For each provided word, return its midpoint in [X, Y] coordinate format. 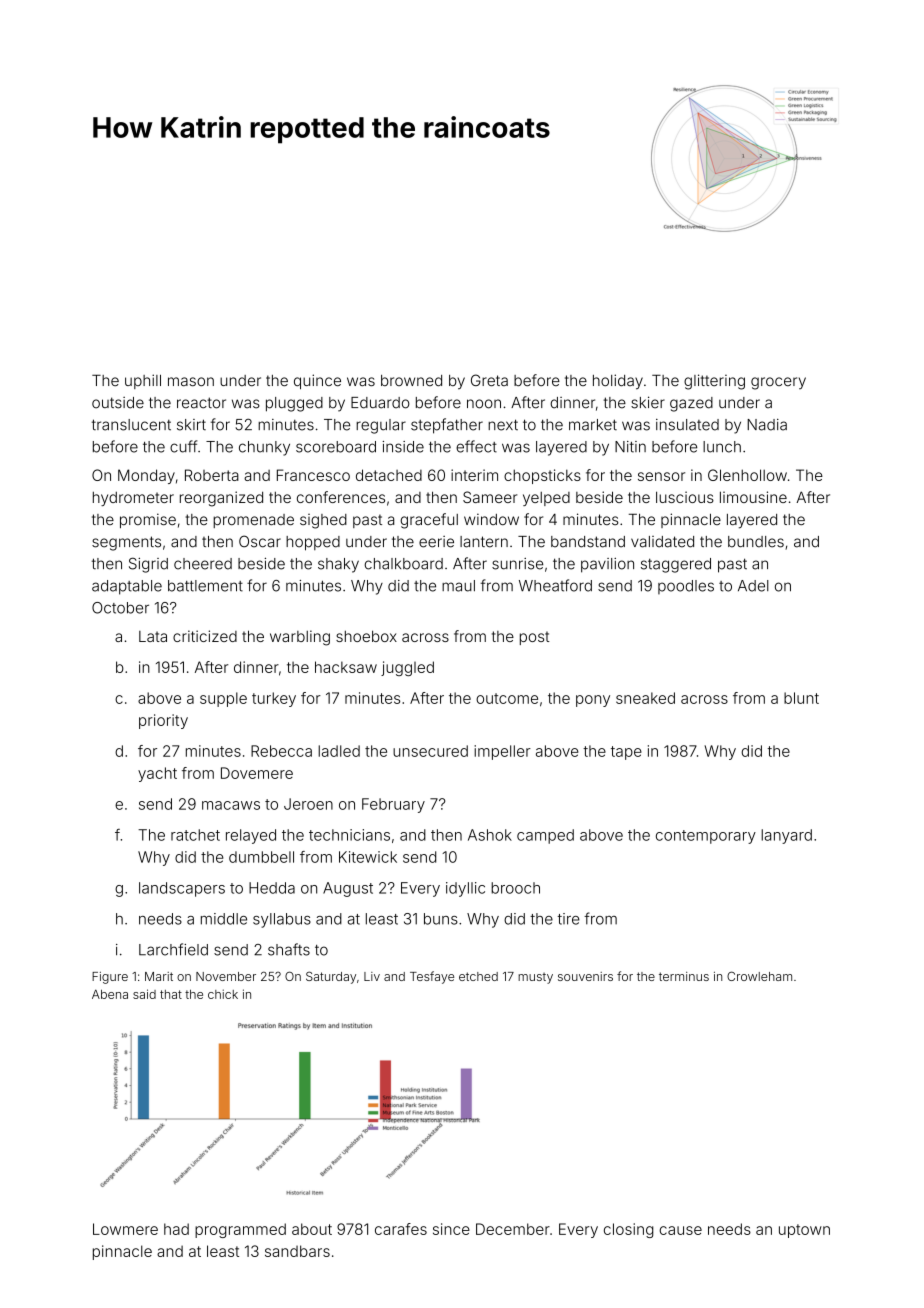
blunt [801, 698]
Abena [110, 994]
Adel [753, 586]
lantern [484, 542]
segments [126, 543]
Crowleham [759, 976]
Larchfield [173, 949]
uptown [804, 1231]
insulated [687, 425]
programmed [240, 1230]
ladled [339, 751]
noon [484, 404]
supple [223, 699]
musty [535, 978]
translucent [131, 425]
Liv [372, 976]
